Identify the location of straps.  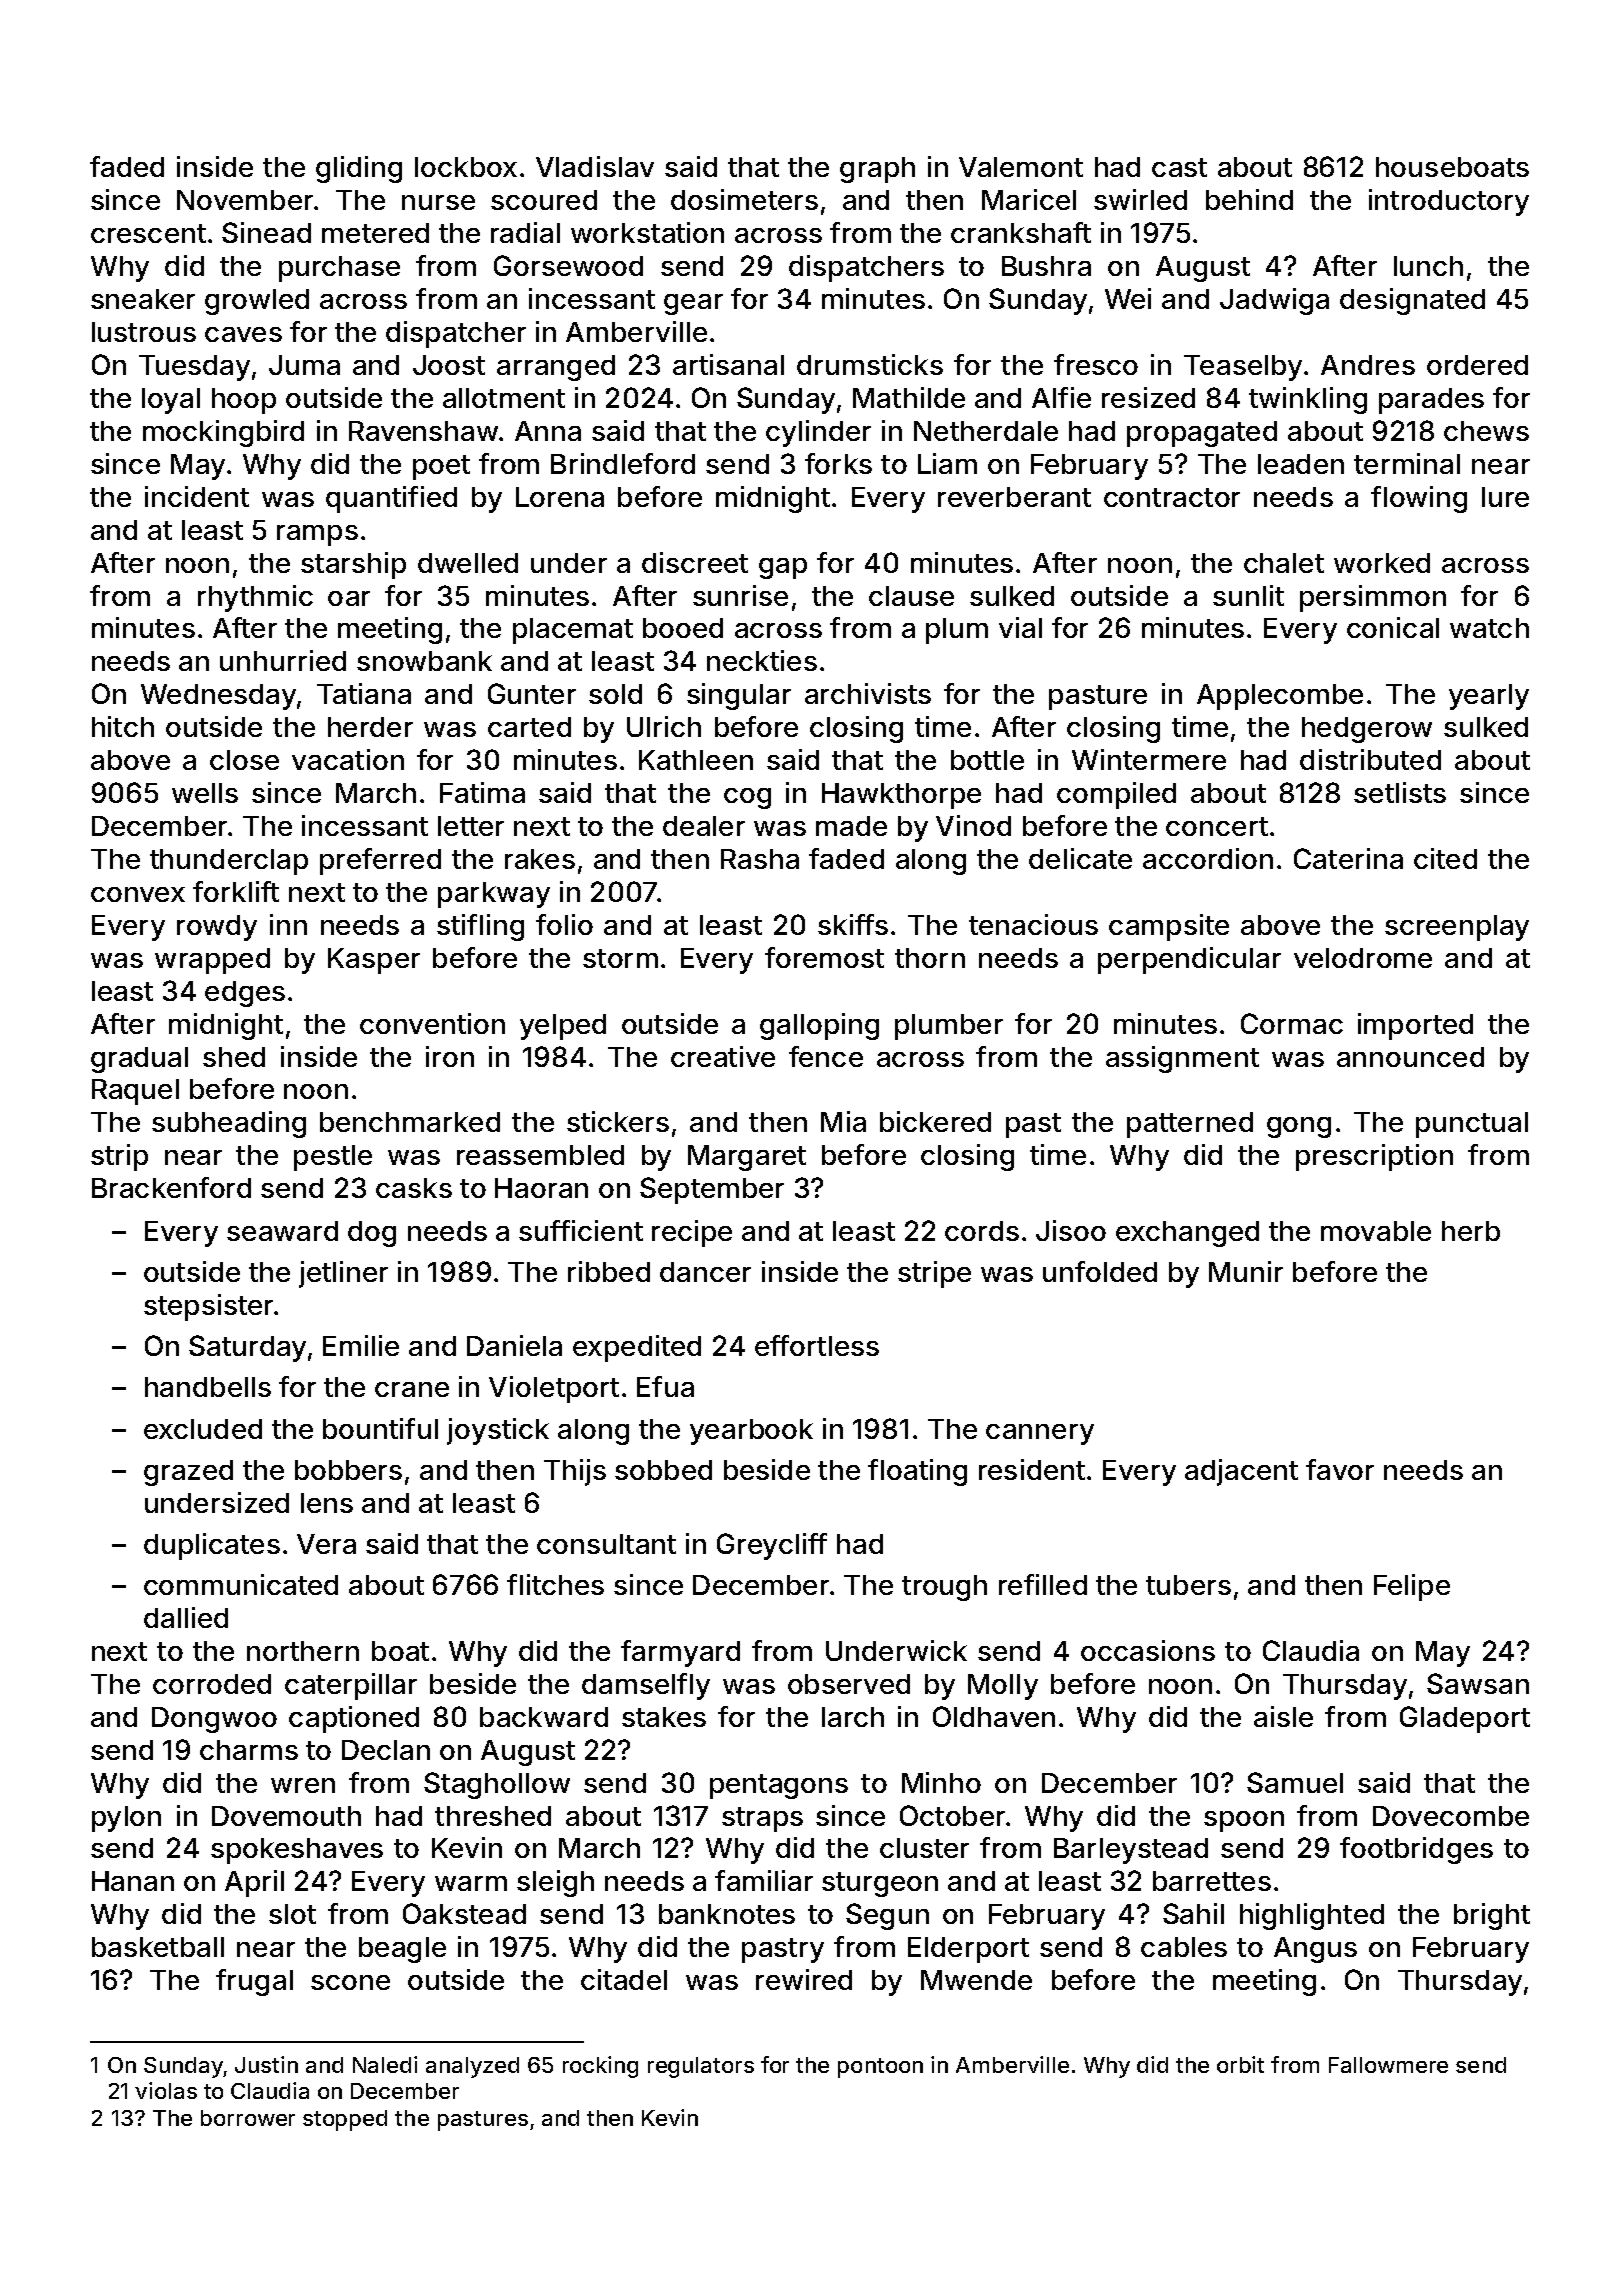
(762, 1819).
